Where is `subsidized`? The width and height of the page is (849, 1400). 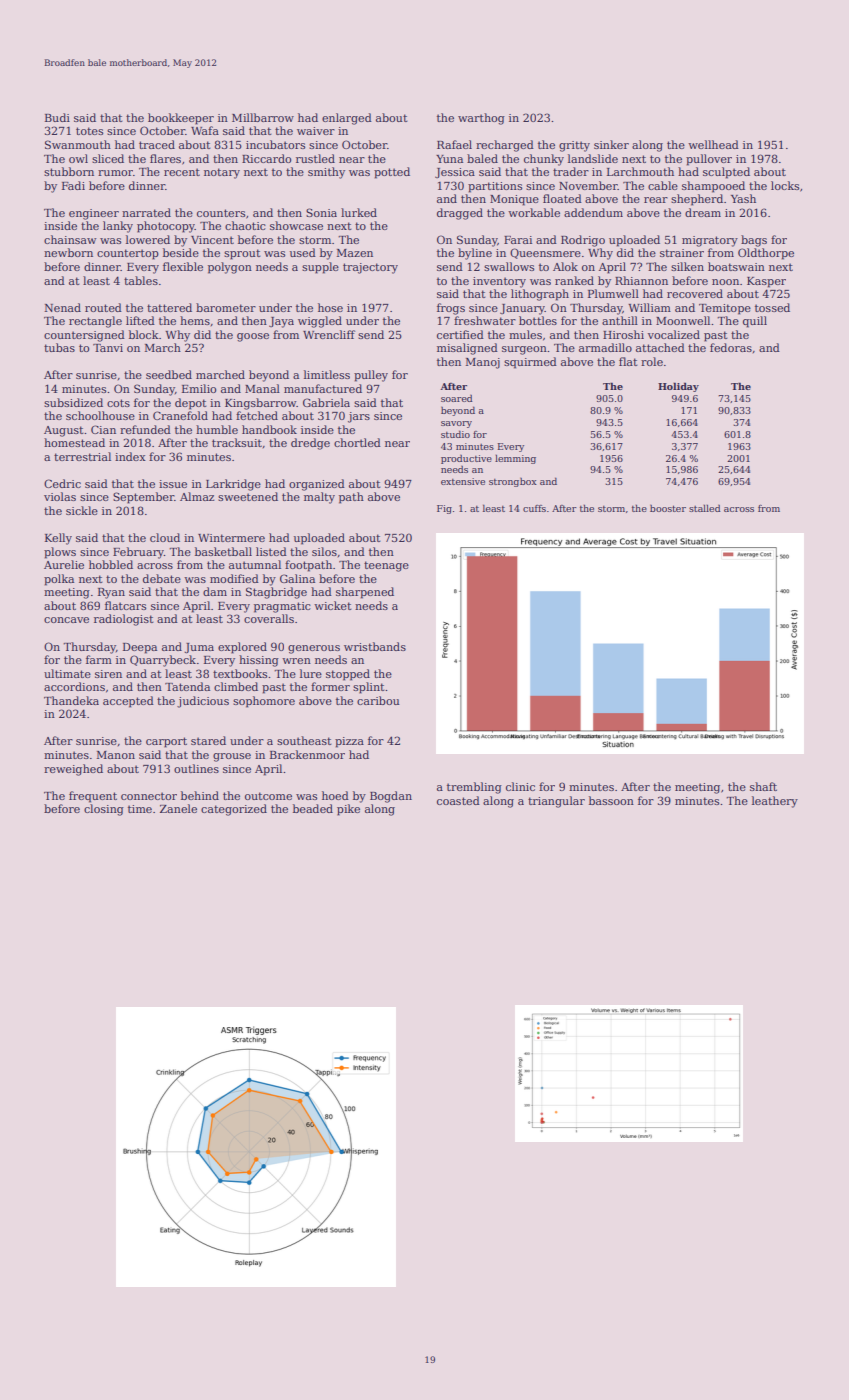 subsidized is located at coordinates (73, 402).
